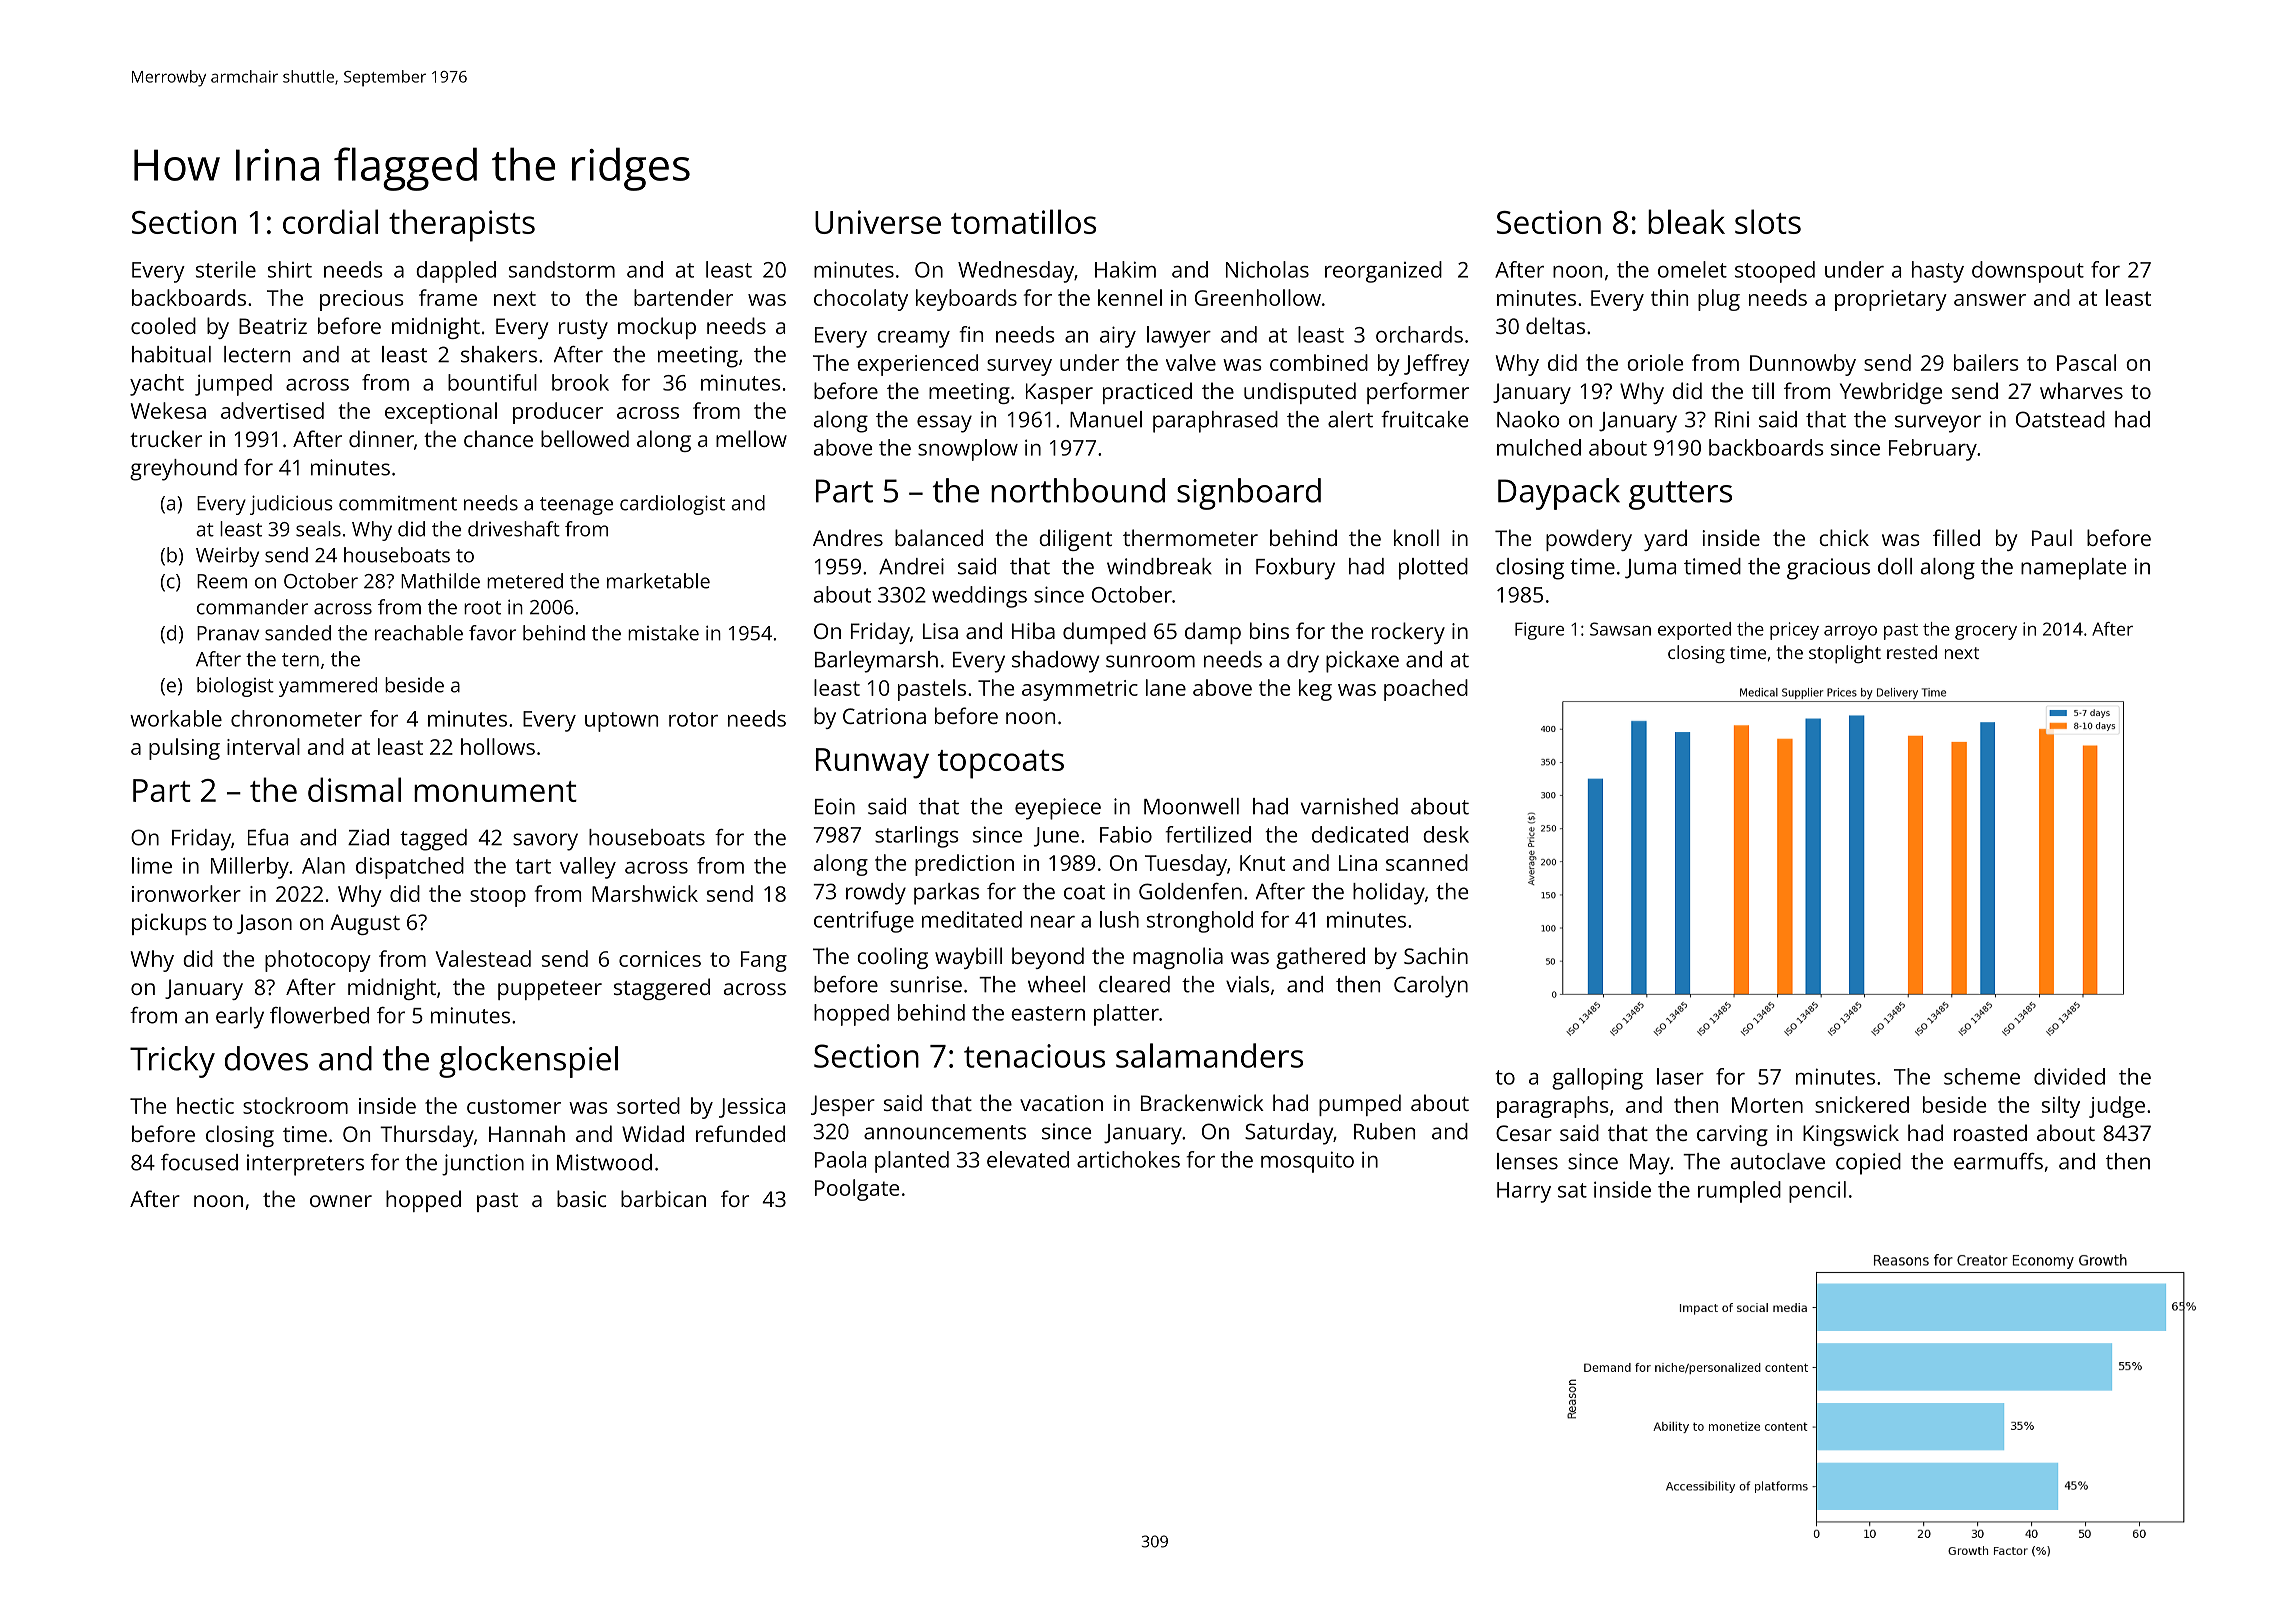 The image size is (2282, 1614). Describe the element at coordinates (1986, 362) in the screenshot. I see `bailers` at that location.
